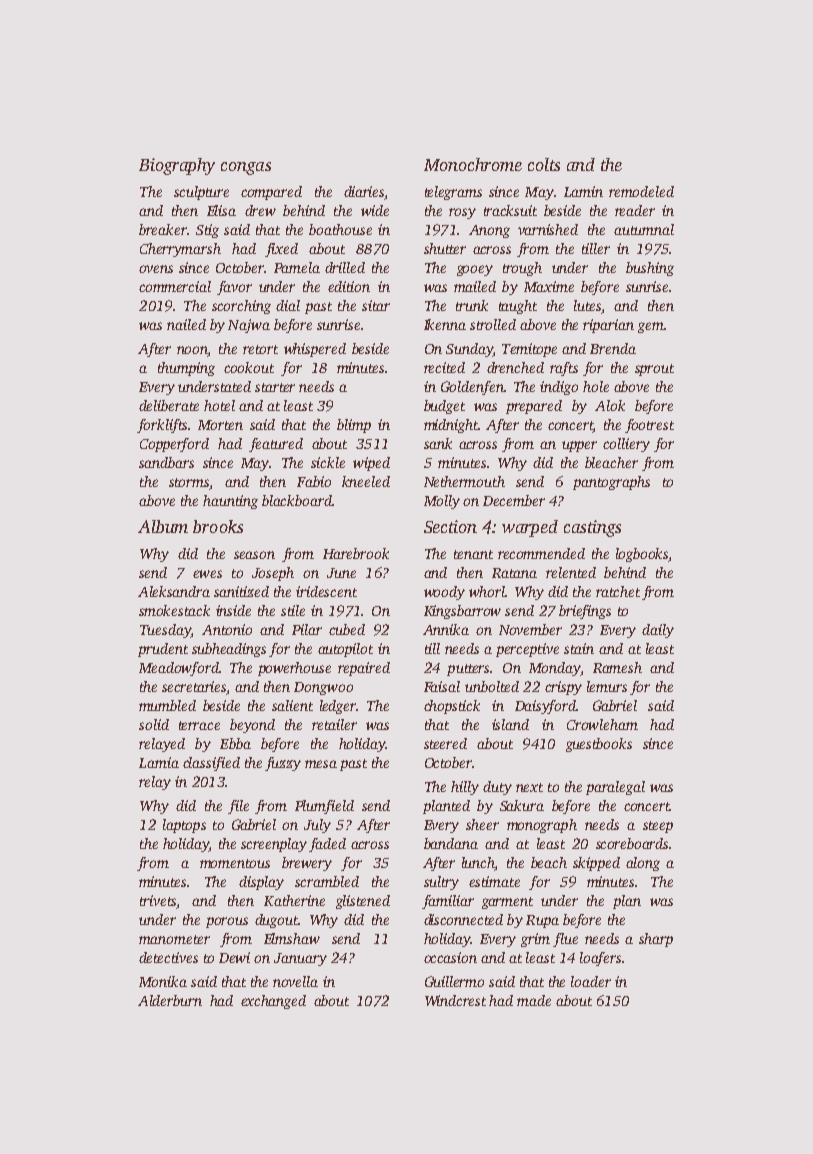 The image size is (813, 1154). What do you see at coordinates (375, 210) in the screenshot?
I see `wide` at bounding box center [375, 210].
